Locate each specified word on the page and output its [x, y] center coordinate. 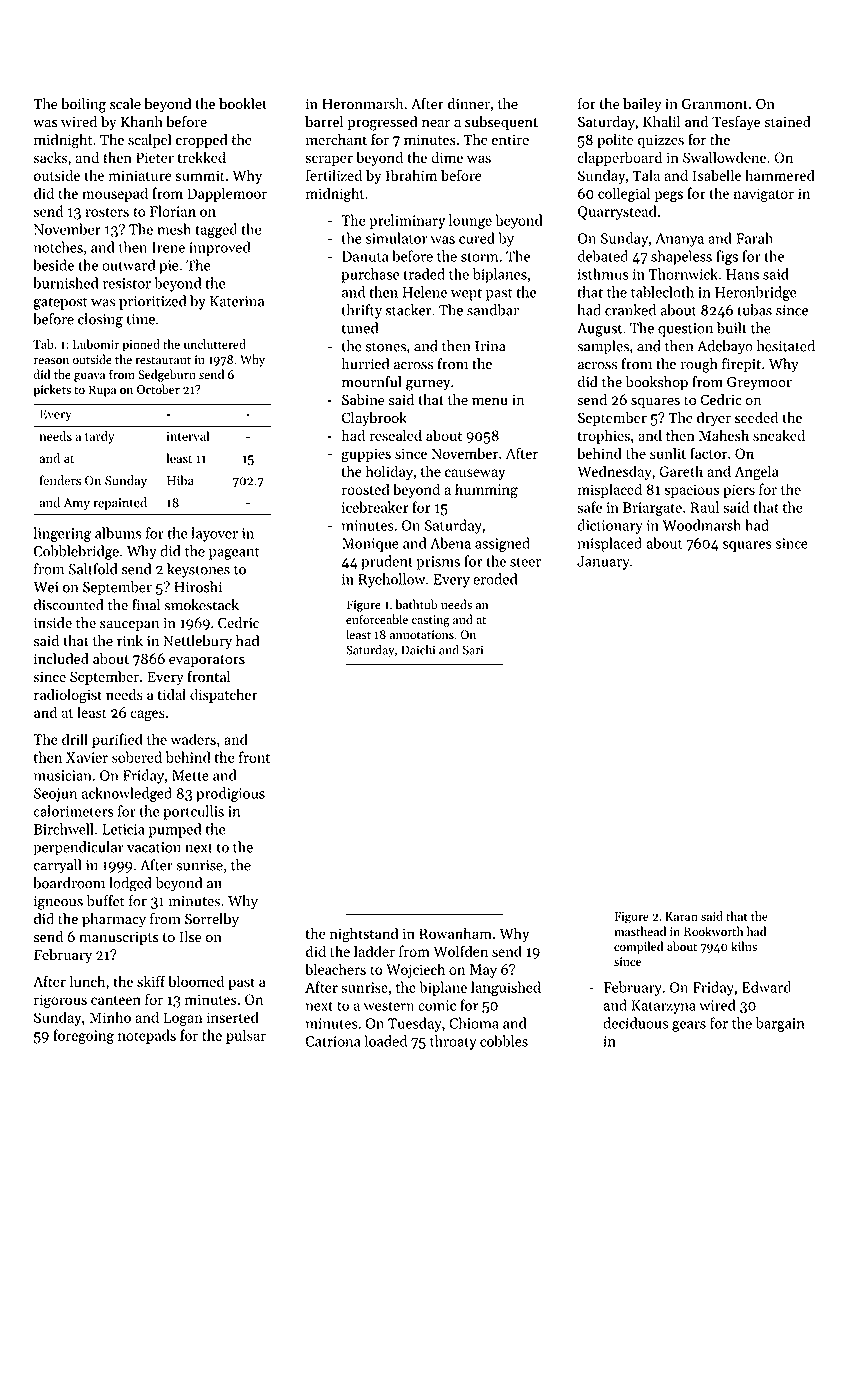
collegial [624, 195]
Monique [370, 545]
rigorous [60, 1001]
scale [125, 104]
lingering [62, 534]
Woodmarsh [702, 525]
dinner [469, 104]
